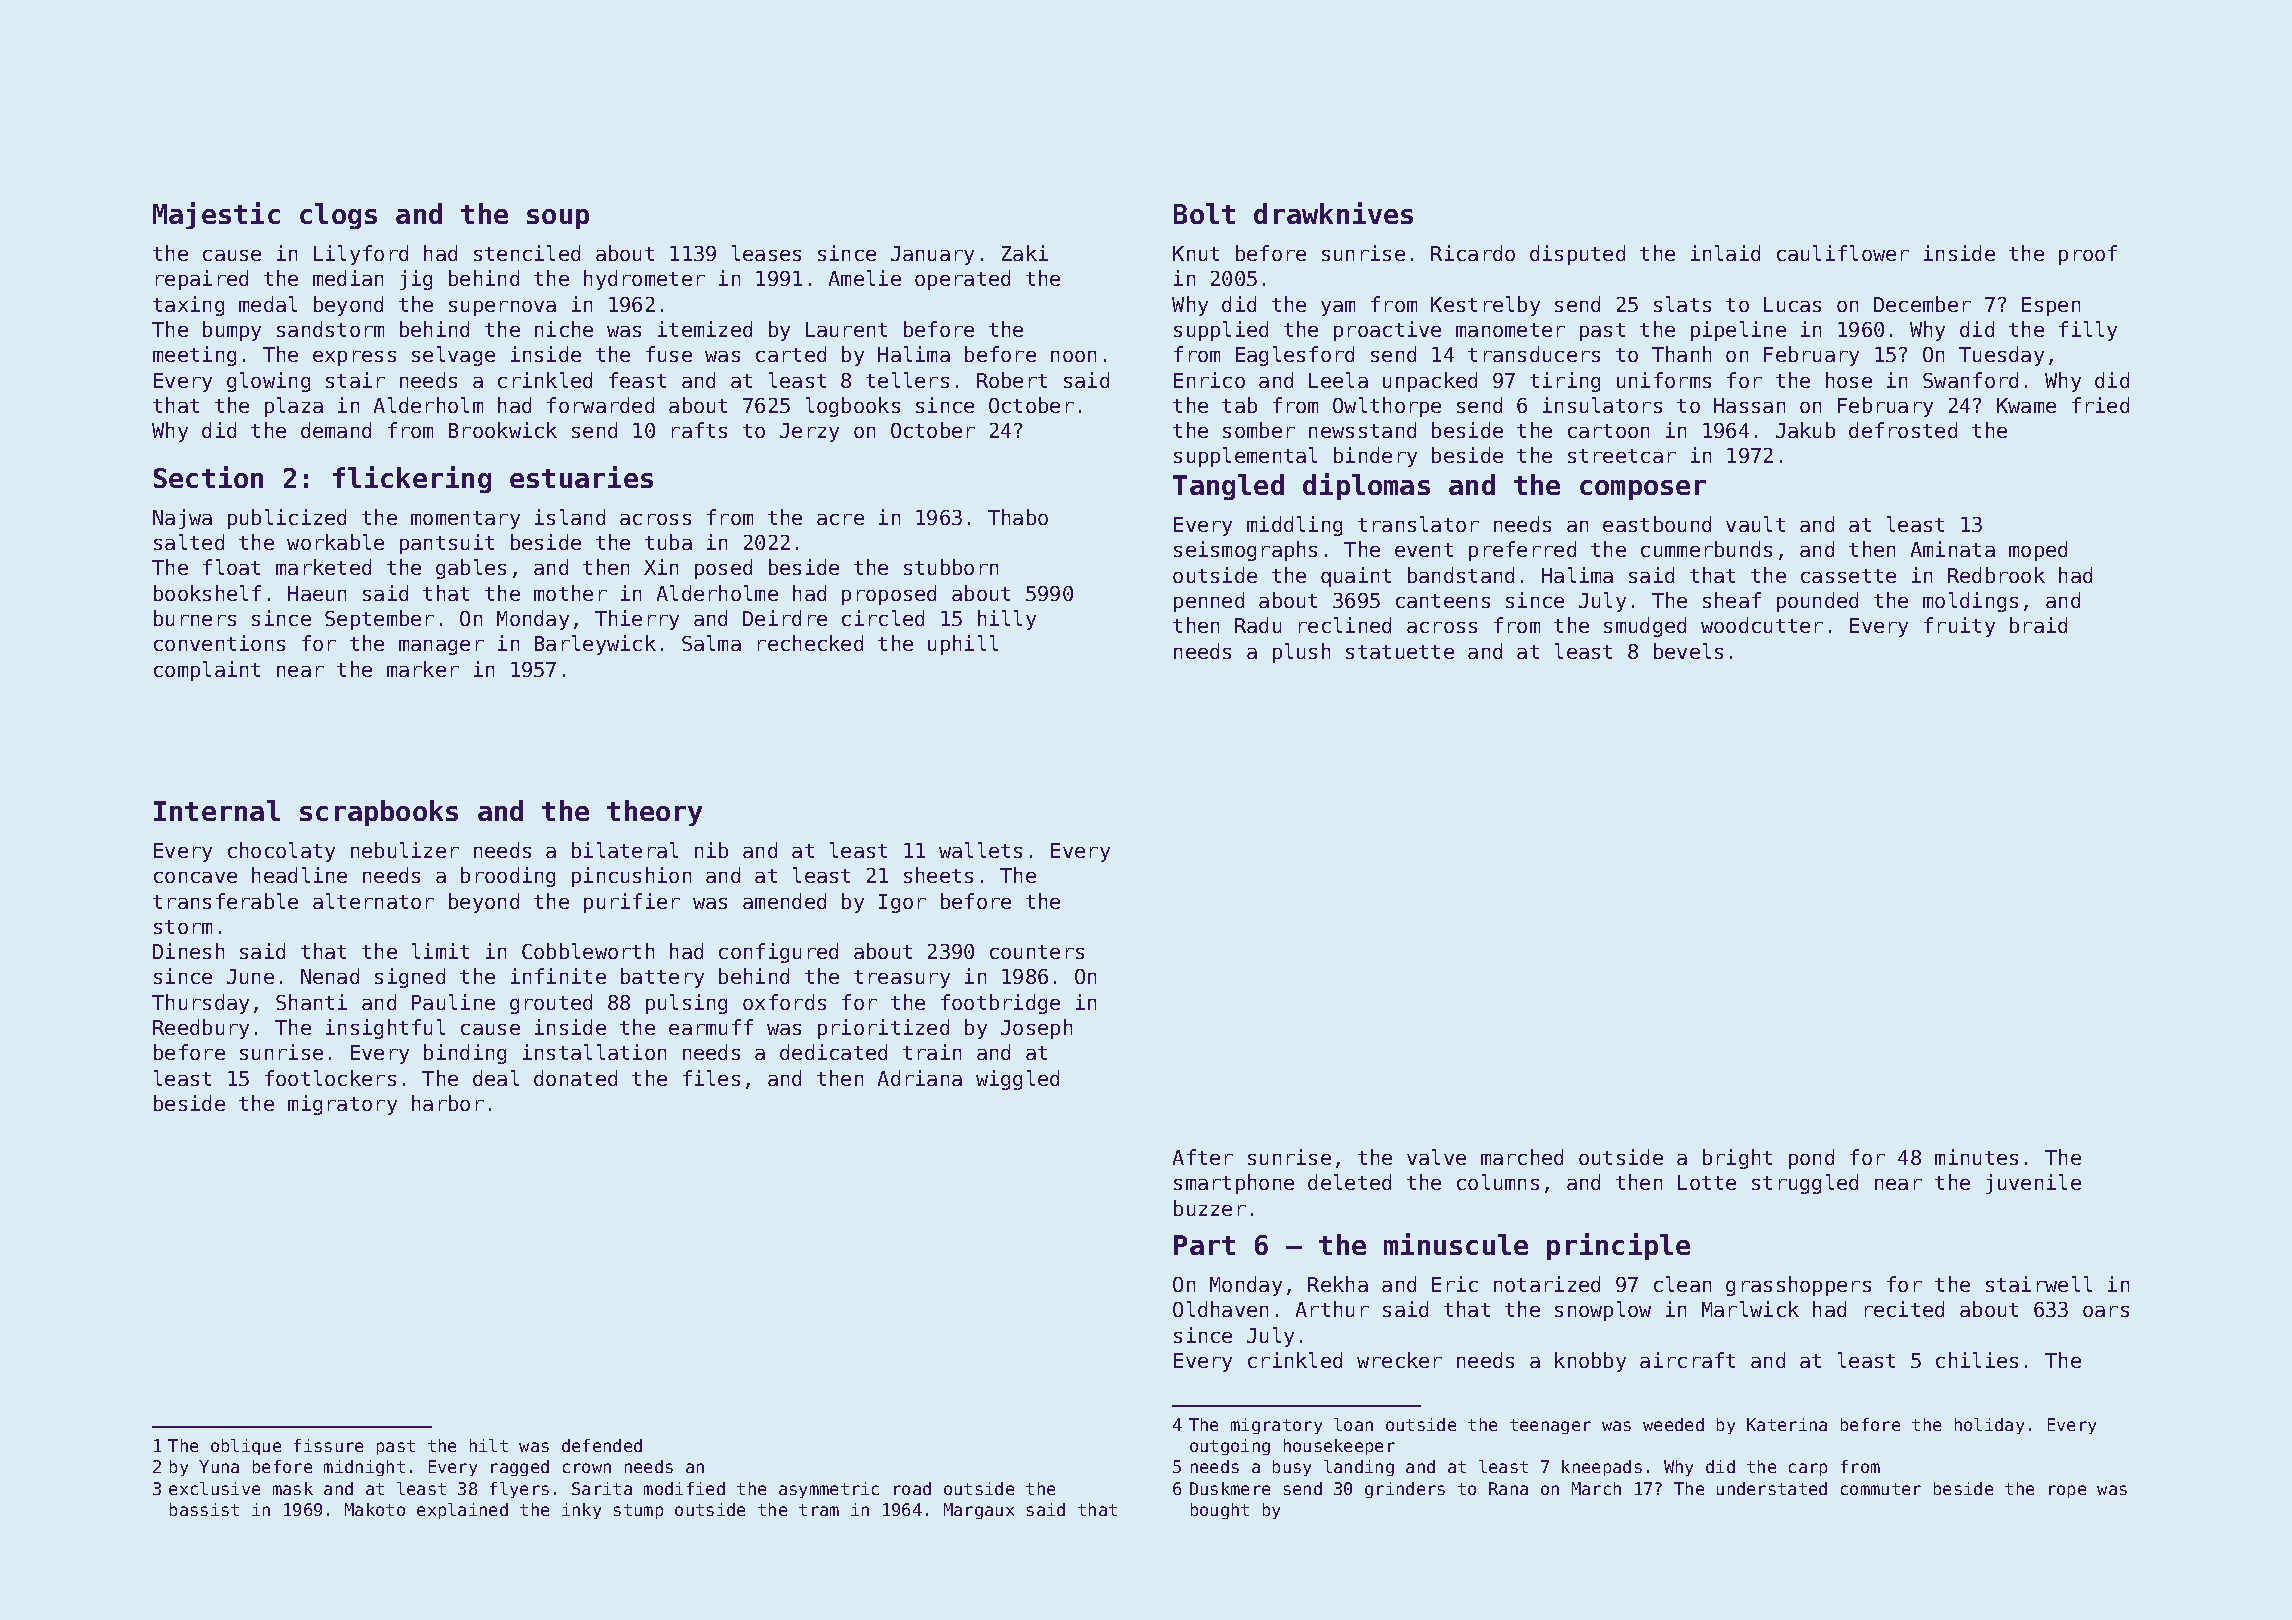 This screenshot has width=2292, height=1620. Describe the element at coordinates (294, 407) in the screenshot. I see `plaza` at that location.
